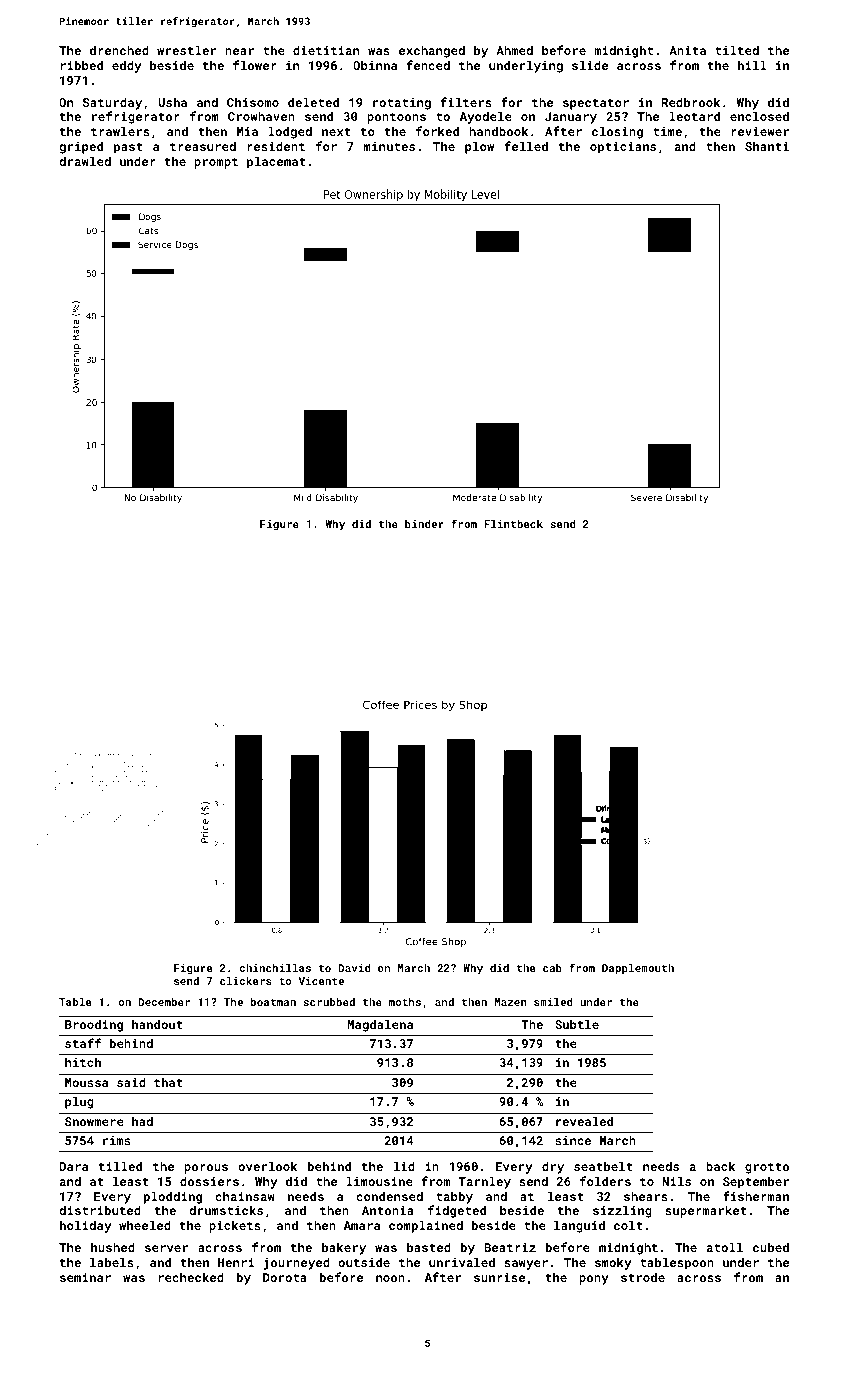 This document has width=849, height=1400. Describe the element at coordinates (513, 524) in the document. I see `Flintbeck` at that location.
